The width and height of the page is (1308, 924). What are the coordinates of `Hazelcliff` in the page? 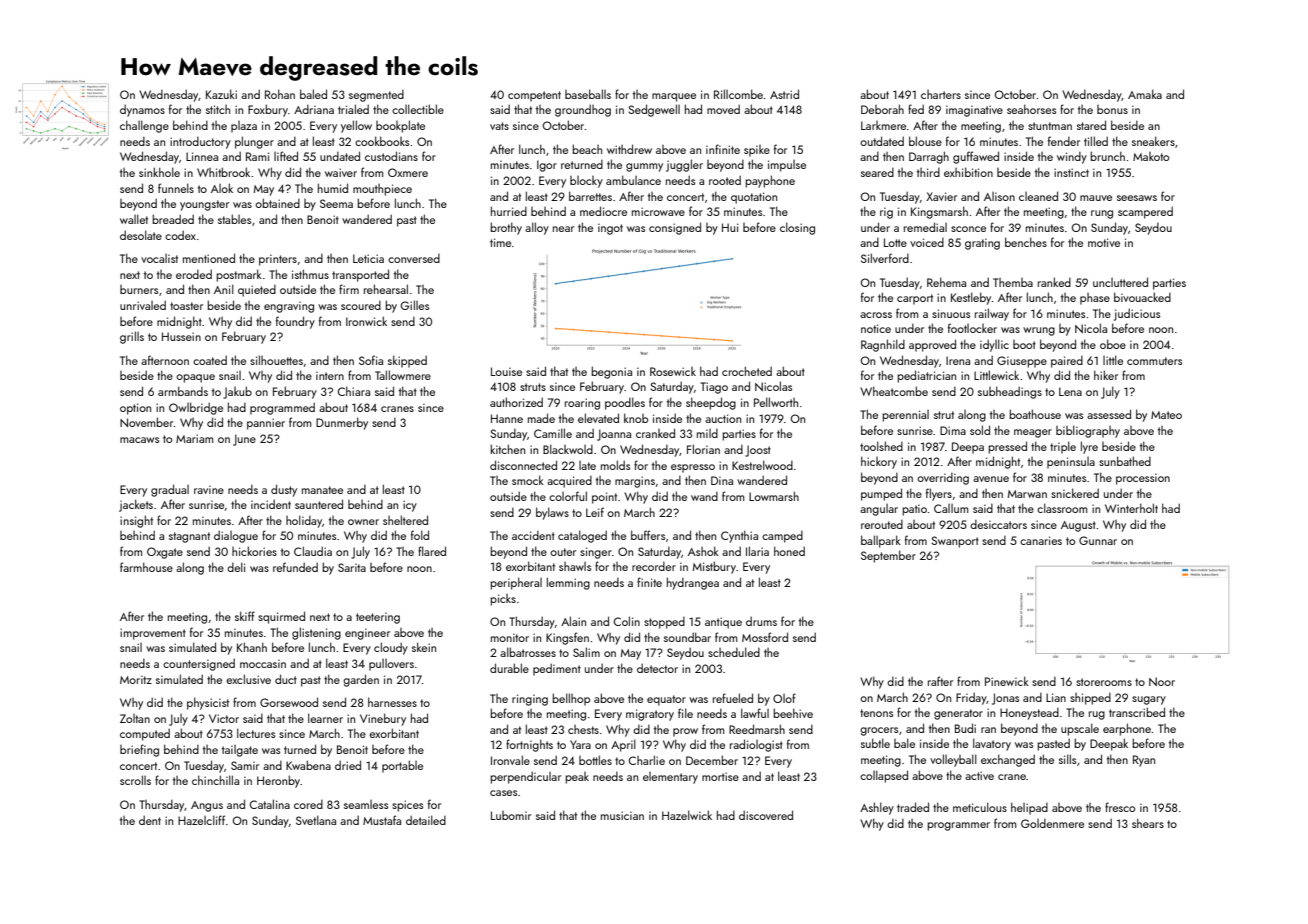 It's located at (201, 820).
